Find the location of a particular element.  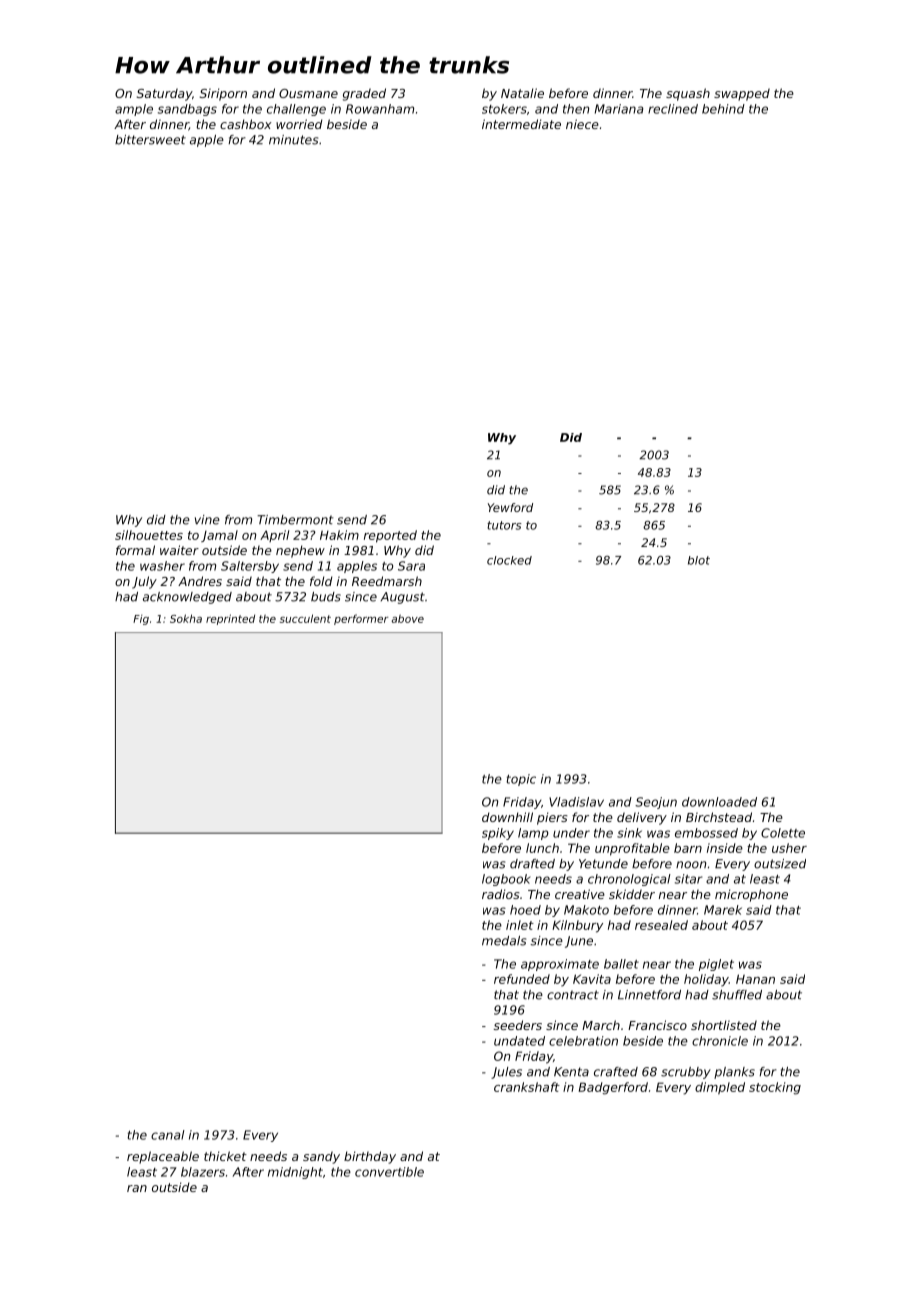

blot is located at coordinates (699, 560).
